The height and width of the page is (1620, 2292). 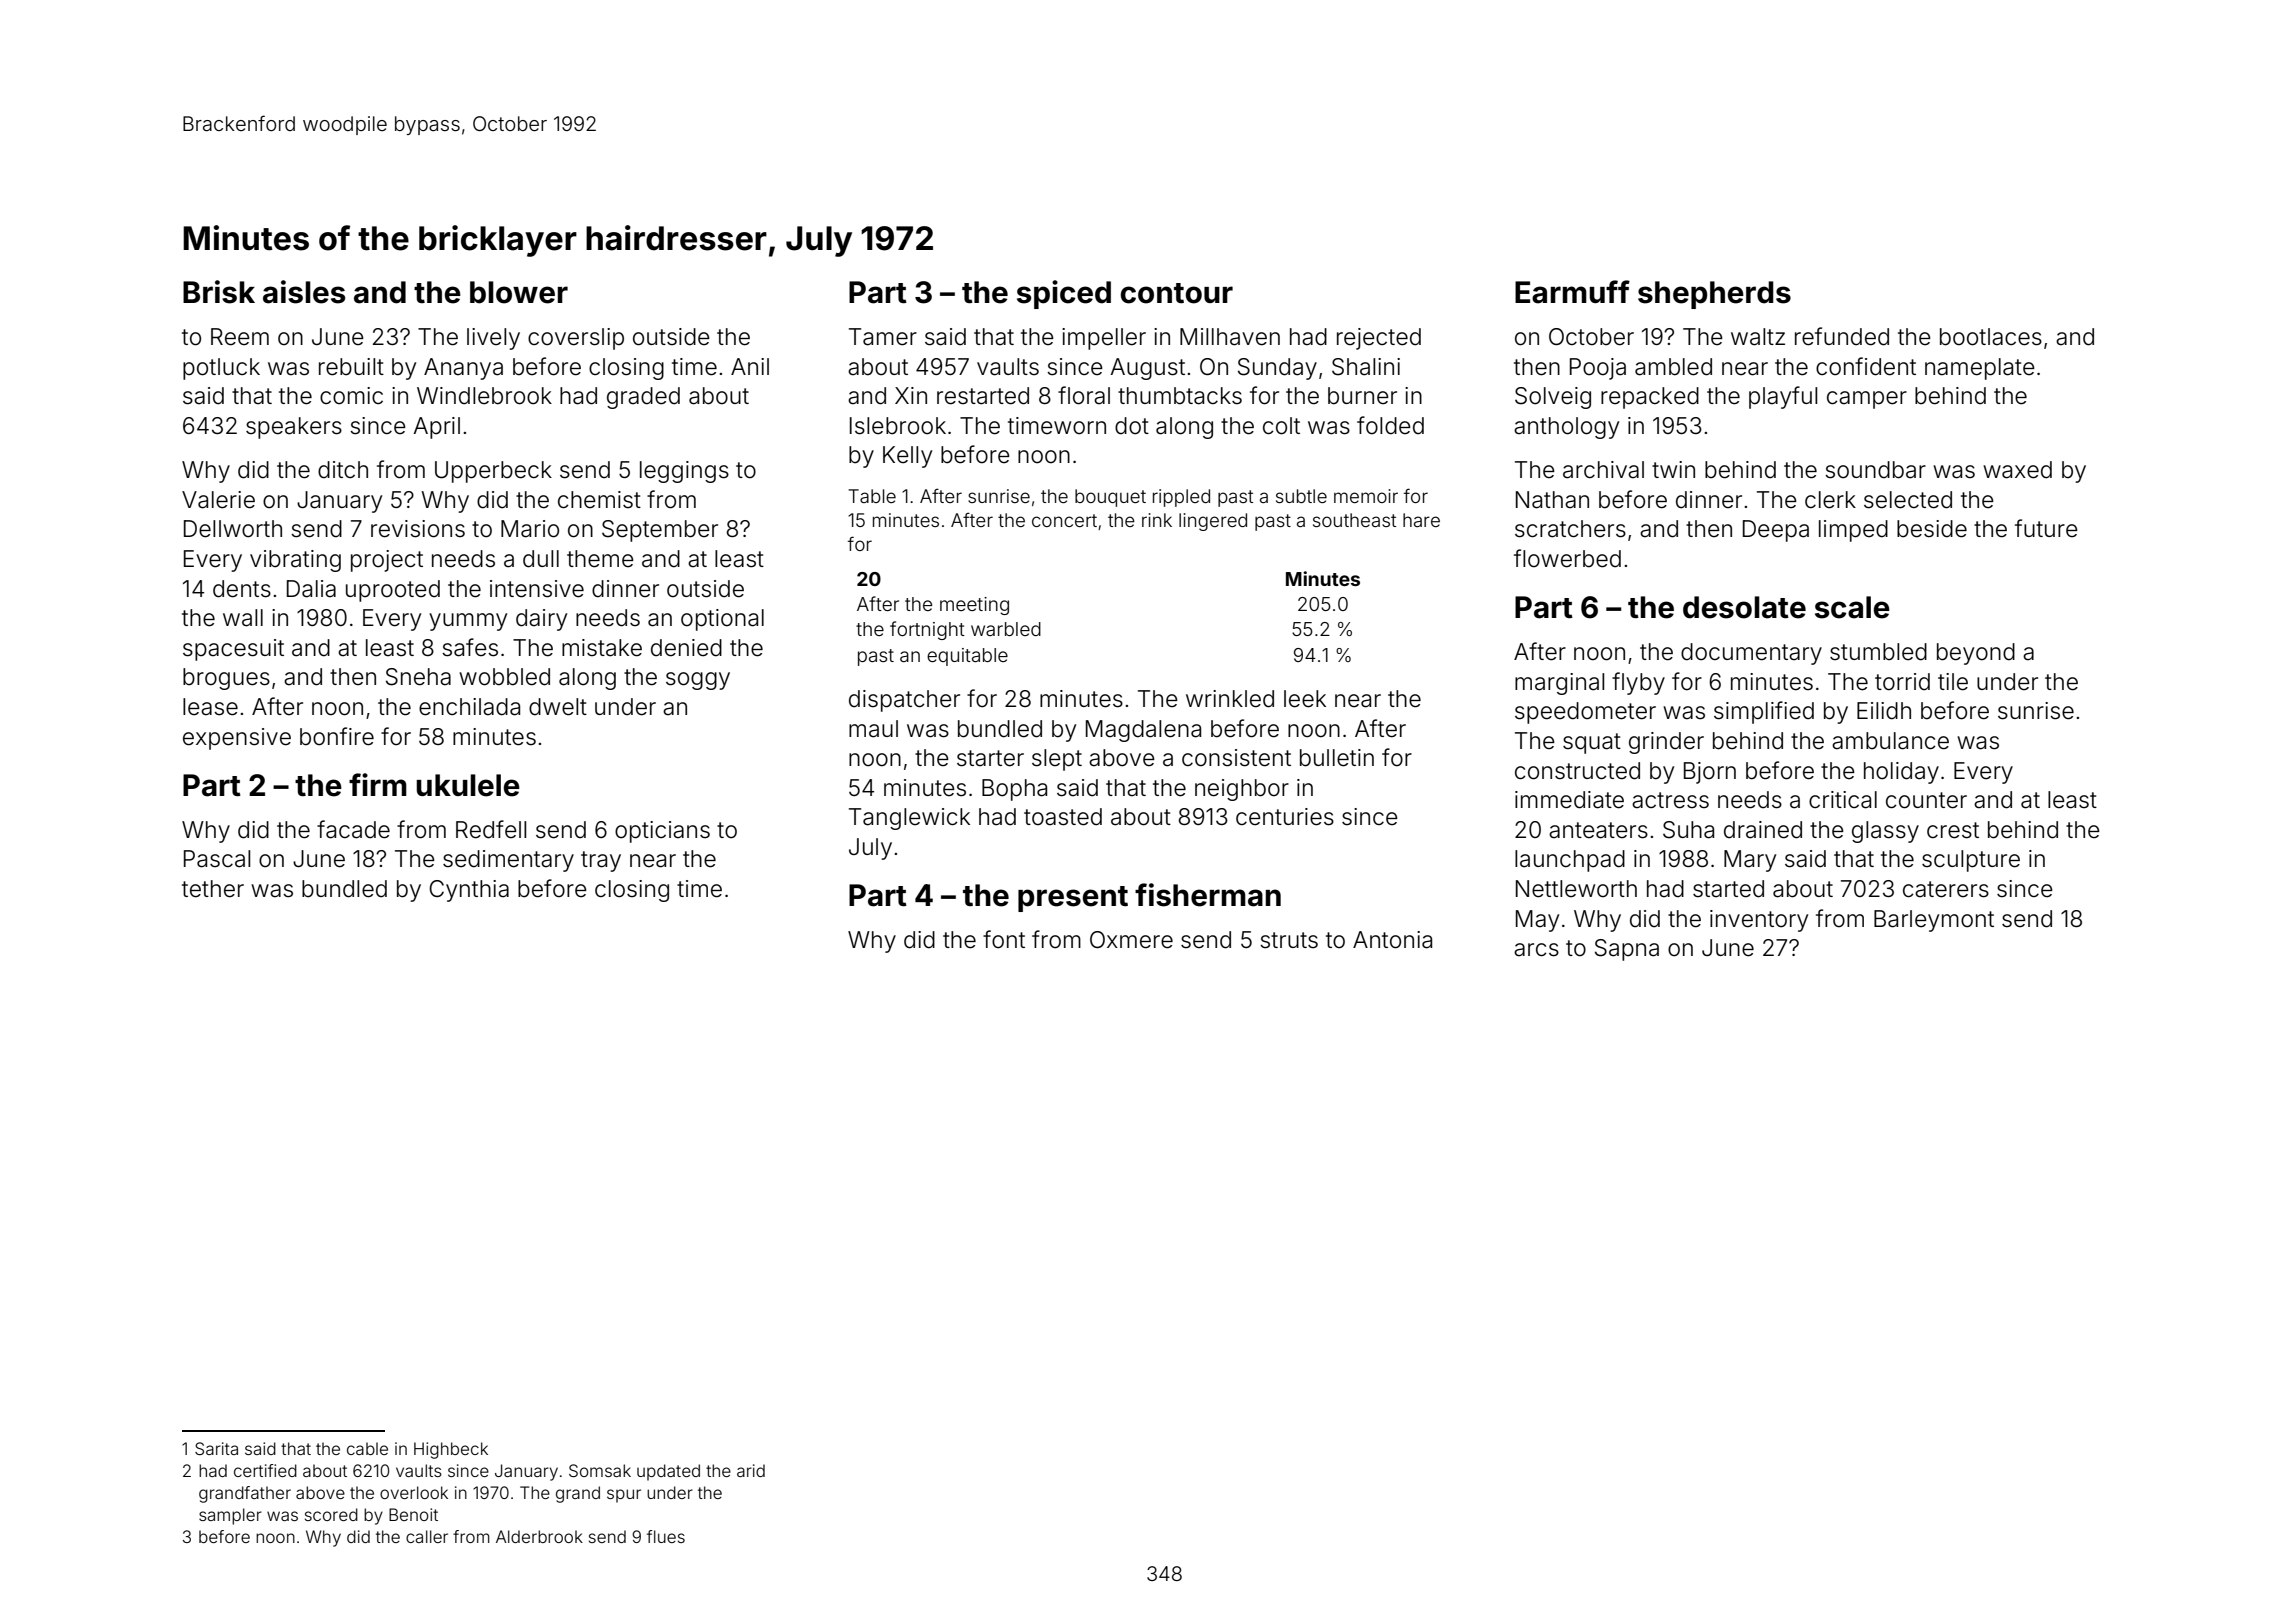 What do you see at coordinates (898, 426) in the page?
I see `Islebrook` at bounding box center [898, 426].
